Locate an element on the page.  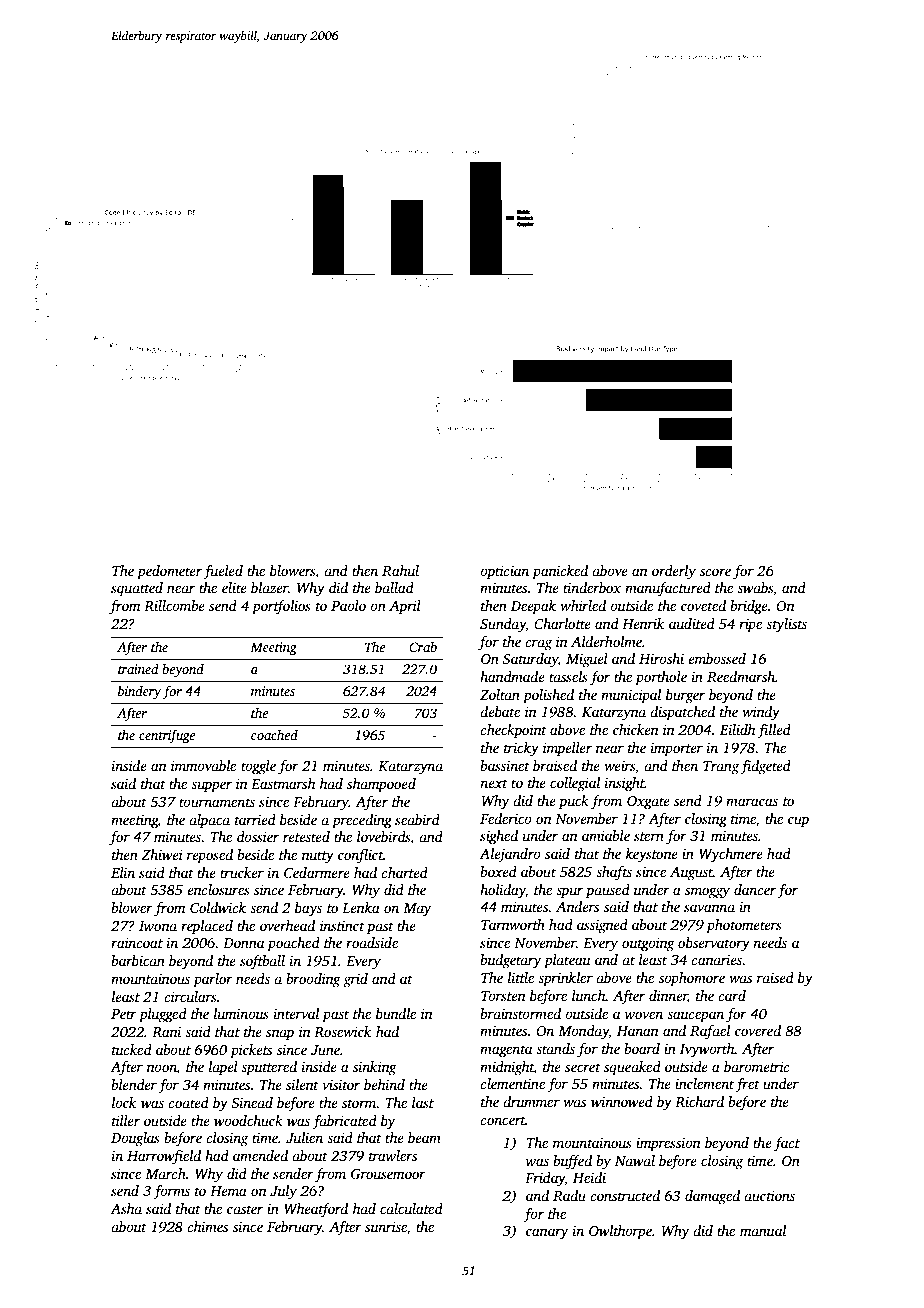
caster is located at coordinates (245, 1209).
